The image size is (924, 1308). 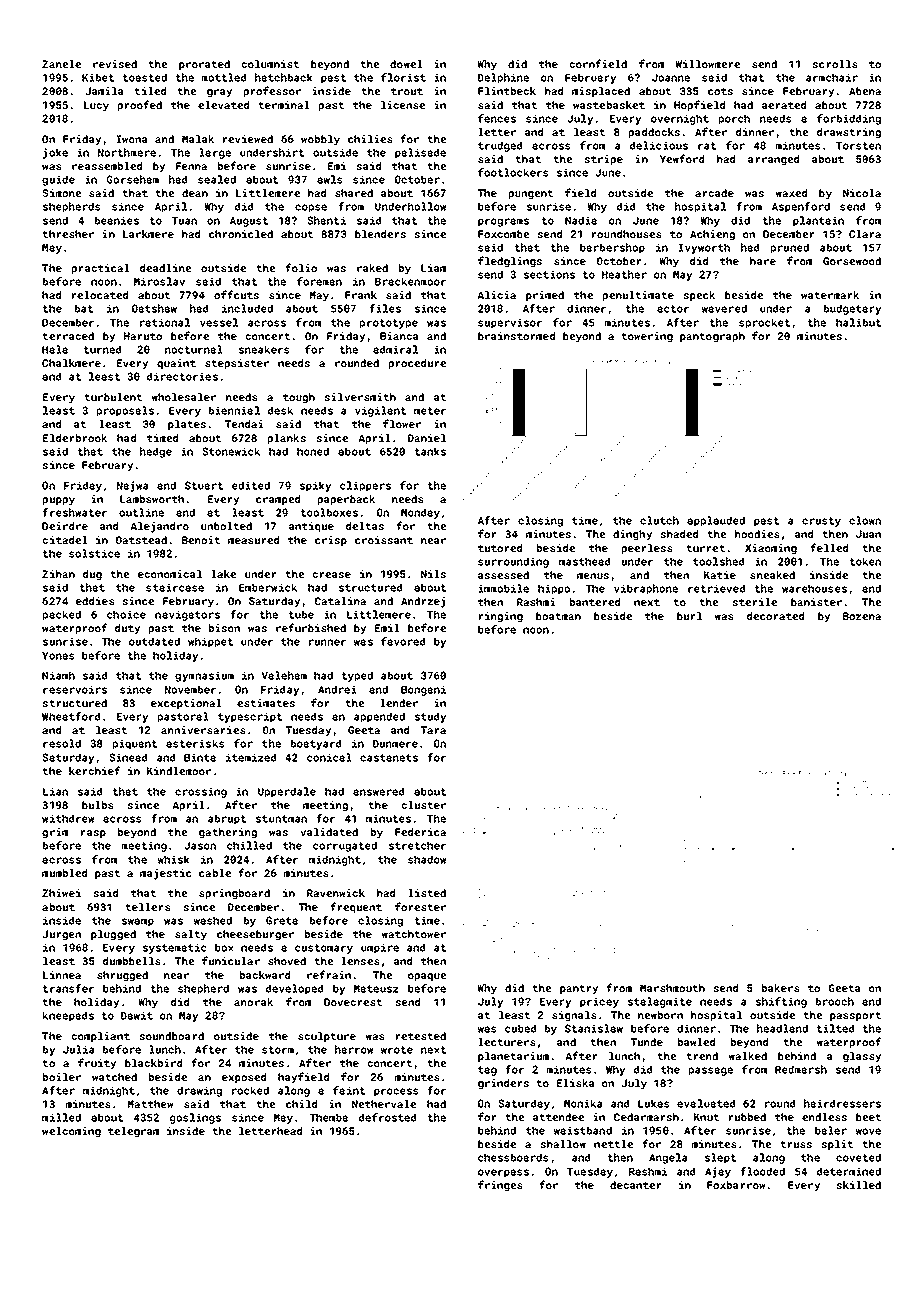 I want to click on revised, so click(x=115, y=64).
